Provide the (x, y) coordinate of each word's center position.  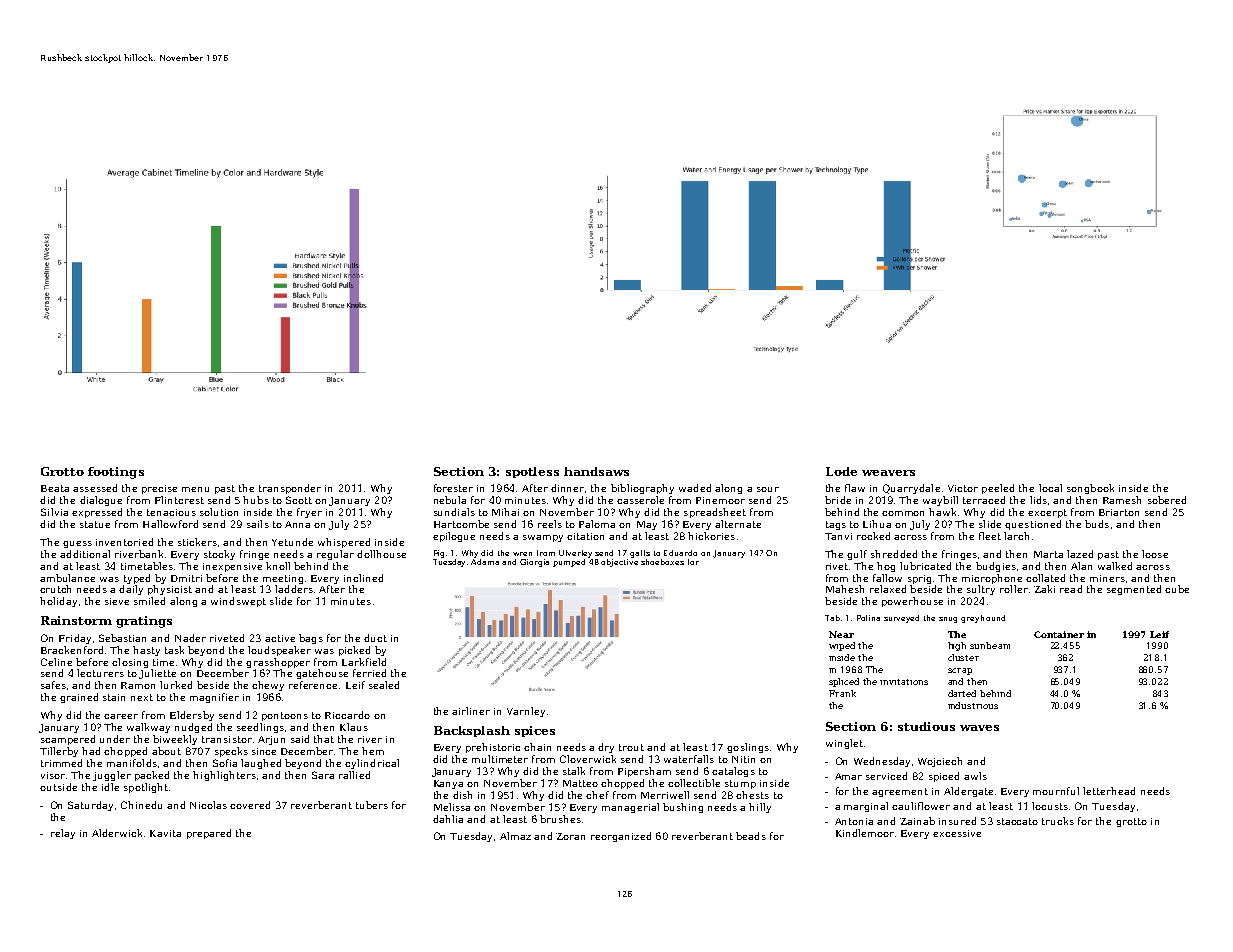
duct (375, 638)
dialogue (101, 501)
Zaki (1044, 589)
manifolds (132, 763)
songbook (1090, 489)
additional (85, 554)
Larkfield (364, 662)
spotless (532, 472)
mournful (1056, 791)
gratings (144, 622)
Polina (868, 618)
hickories (711, 536)
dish (462, 795)
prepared (209, 834)
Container (1059, 634)
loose (1155, 554)
